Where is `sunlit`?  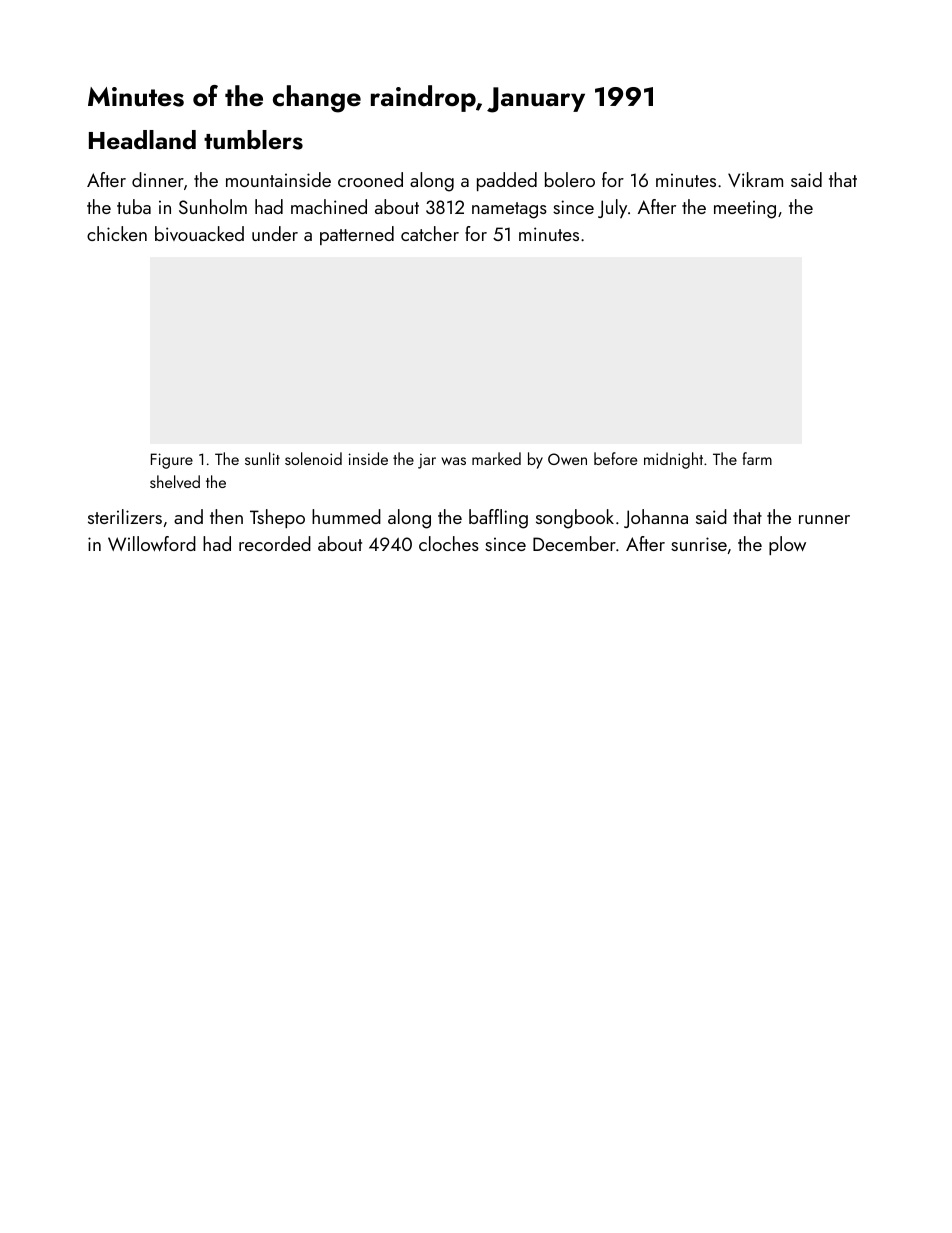 sunlit is located at coordinates (262, 458).
